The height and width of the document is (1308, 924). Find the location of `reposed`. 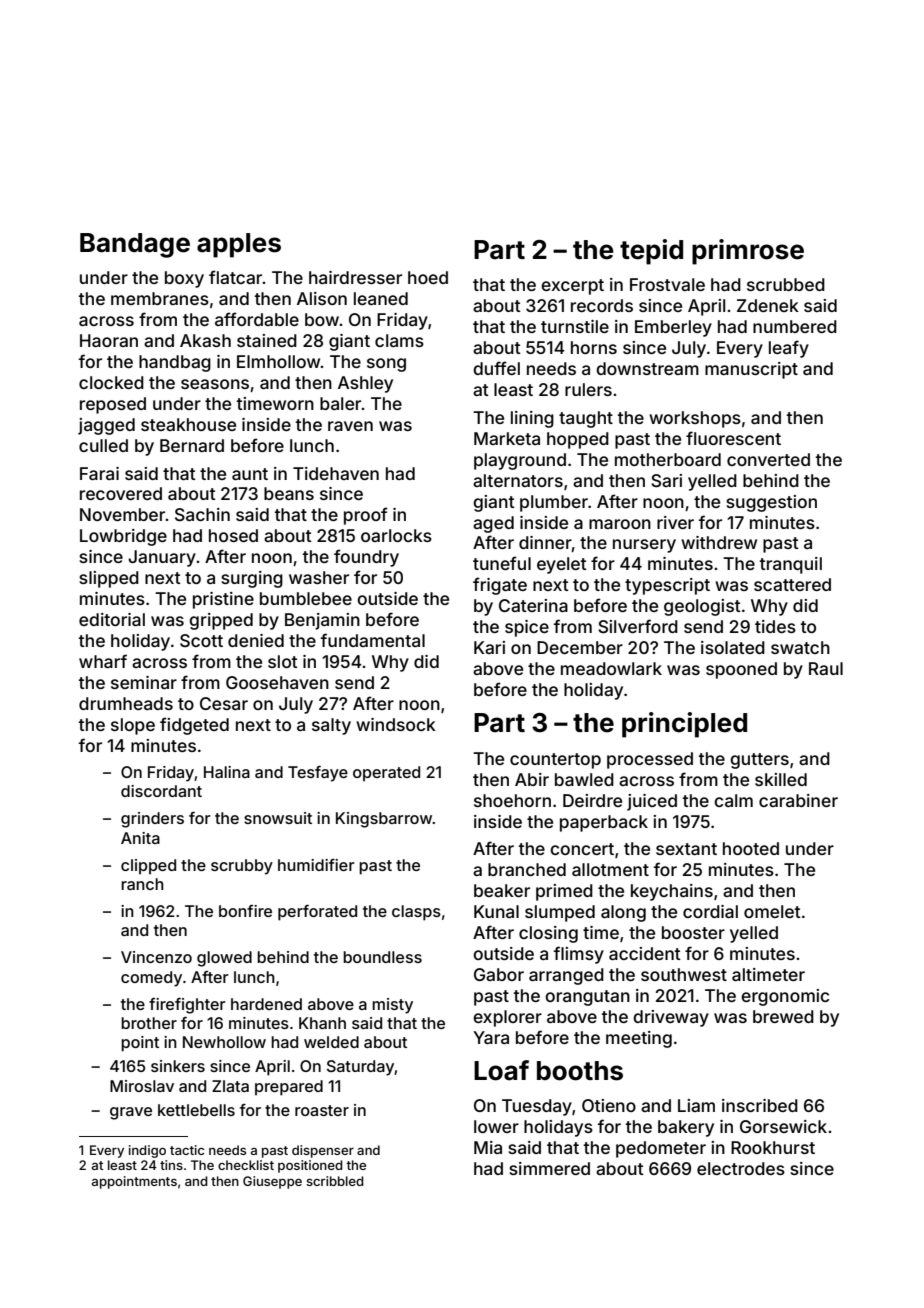

reposed is located at coordinates (113, 405).
